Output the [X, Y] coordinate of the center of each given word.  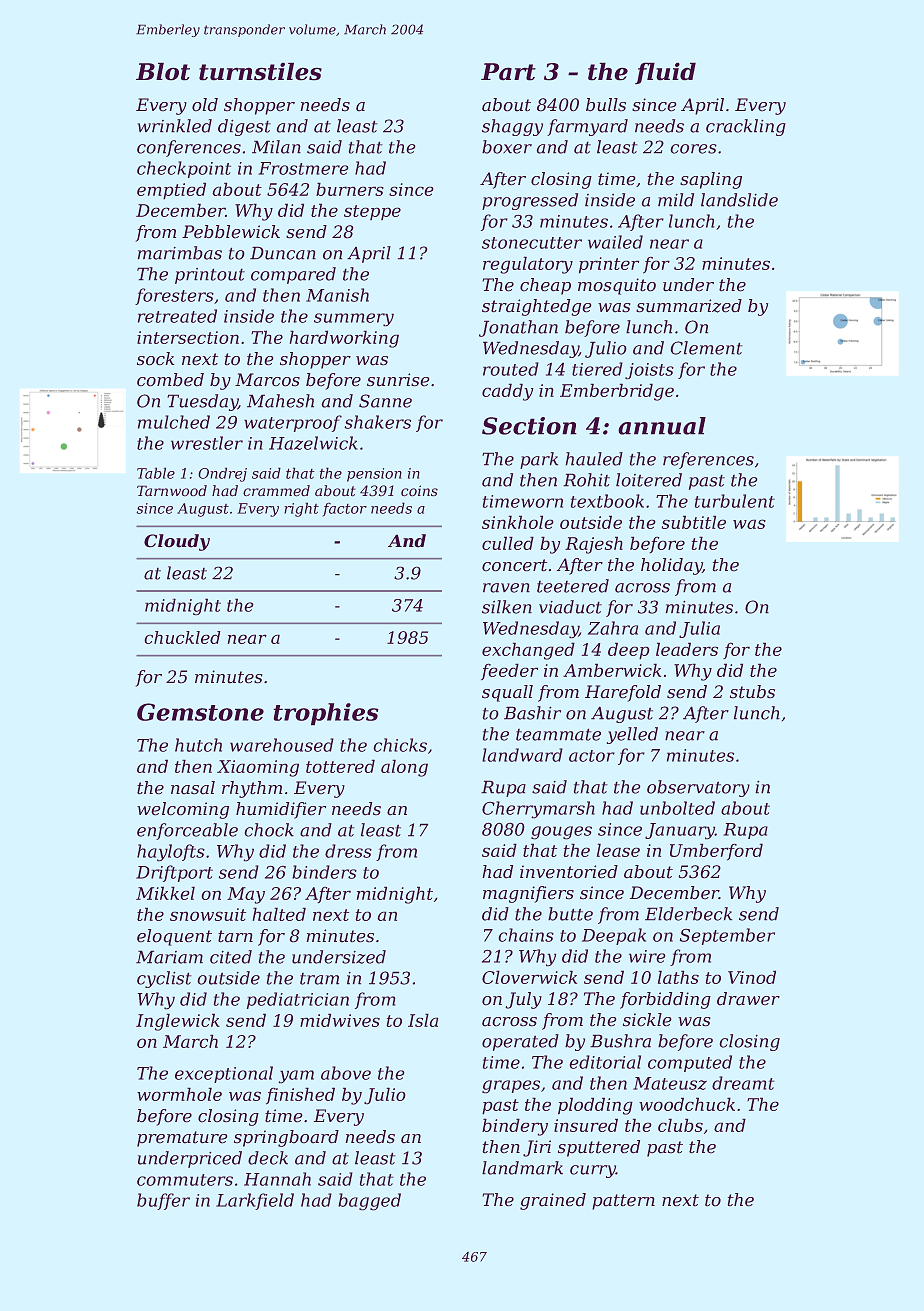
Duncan [283, 253]
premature [182, 1139]
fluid [665, 73]
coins [419, 491]
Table [156, 473]
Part [508, 72]
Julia [699, 629]
